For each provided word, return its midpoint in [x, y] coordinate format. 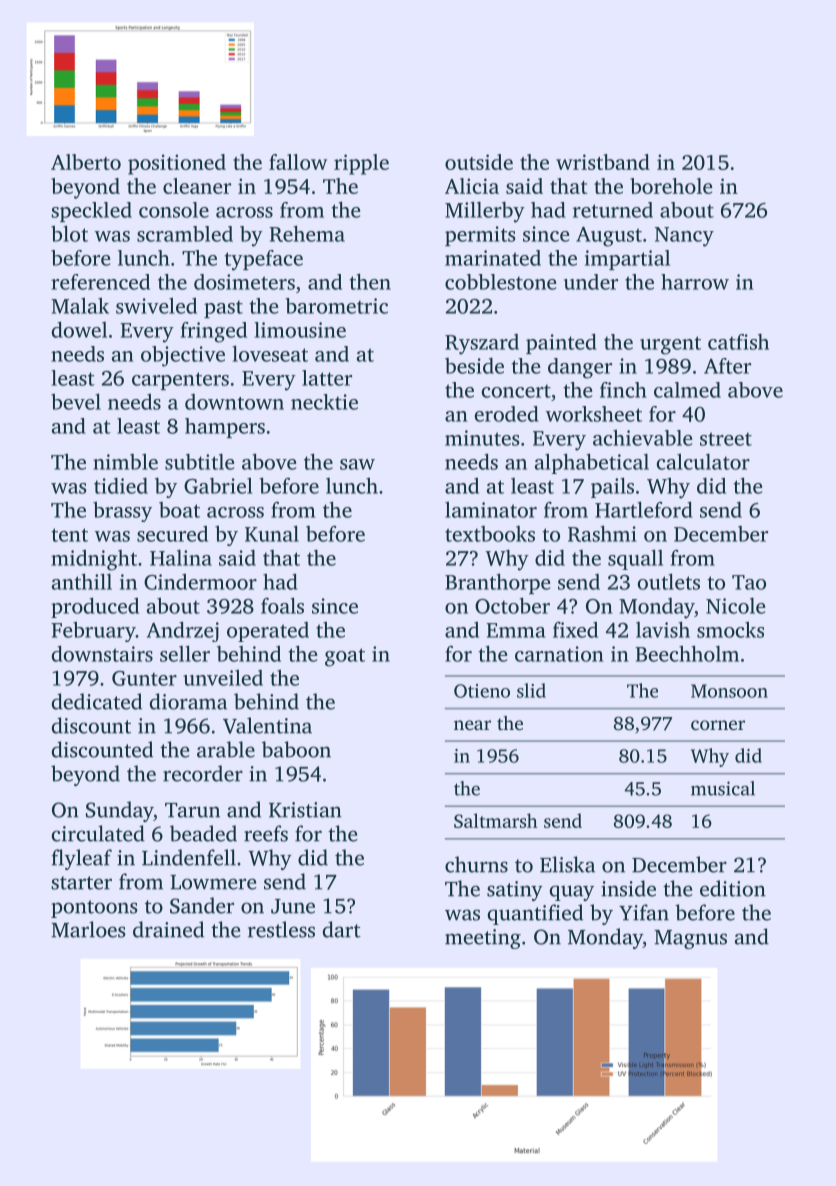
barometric [337, 306]
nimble [125, 461]
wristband [603, 162]
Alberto [86, 162]
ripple [361, 164]
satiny [515, 891]
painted [561, 343]
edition [733, 888]
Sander [202, 905]
